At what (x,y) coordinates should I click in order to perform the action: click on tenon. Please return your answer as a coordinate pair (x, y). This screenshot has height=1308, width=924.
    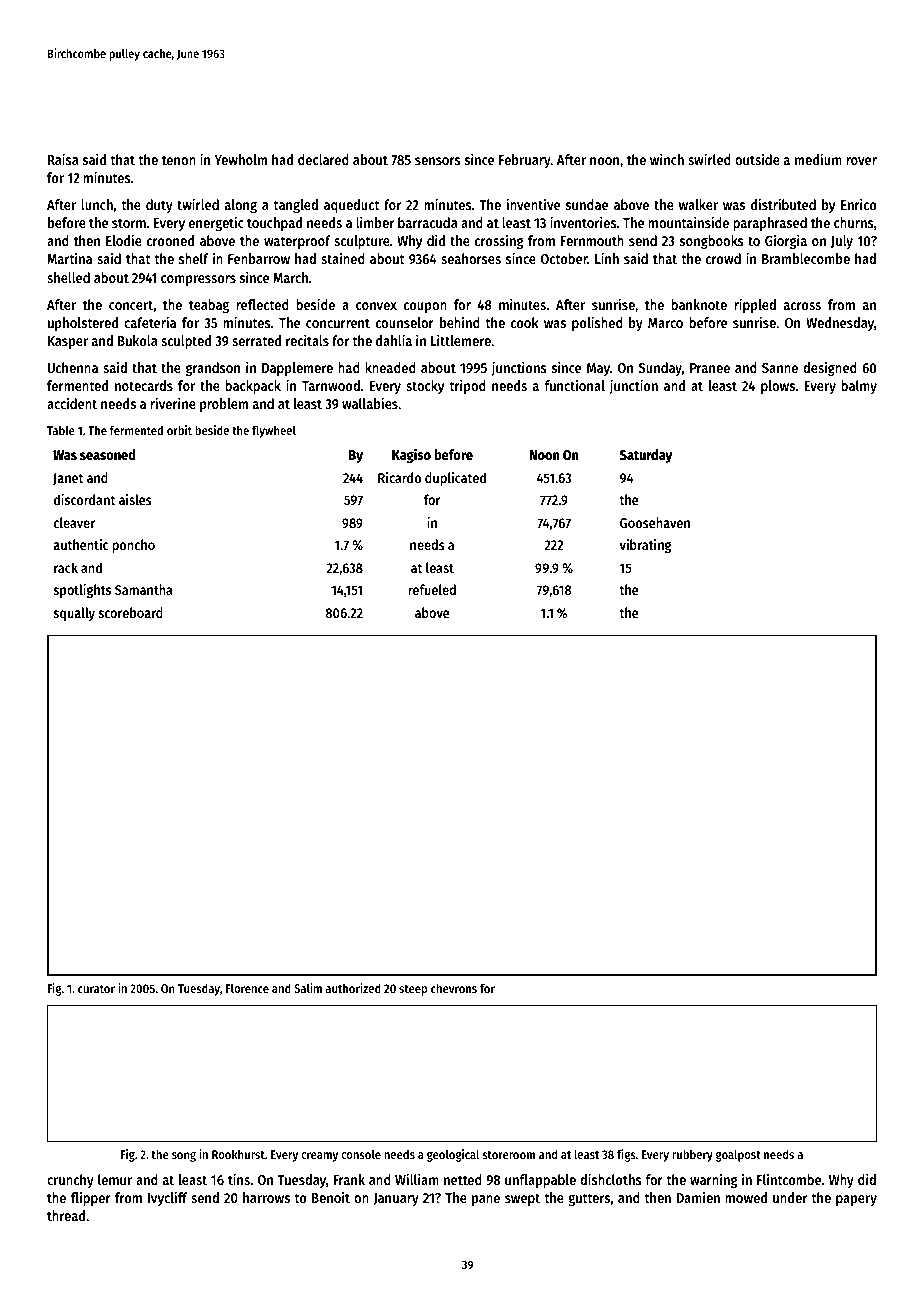
    Looking at the image, I should click on (179, 160).
